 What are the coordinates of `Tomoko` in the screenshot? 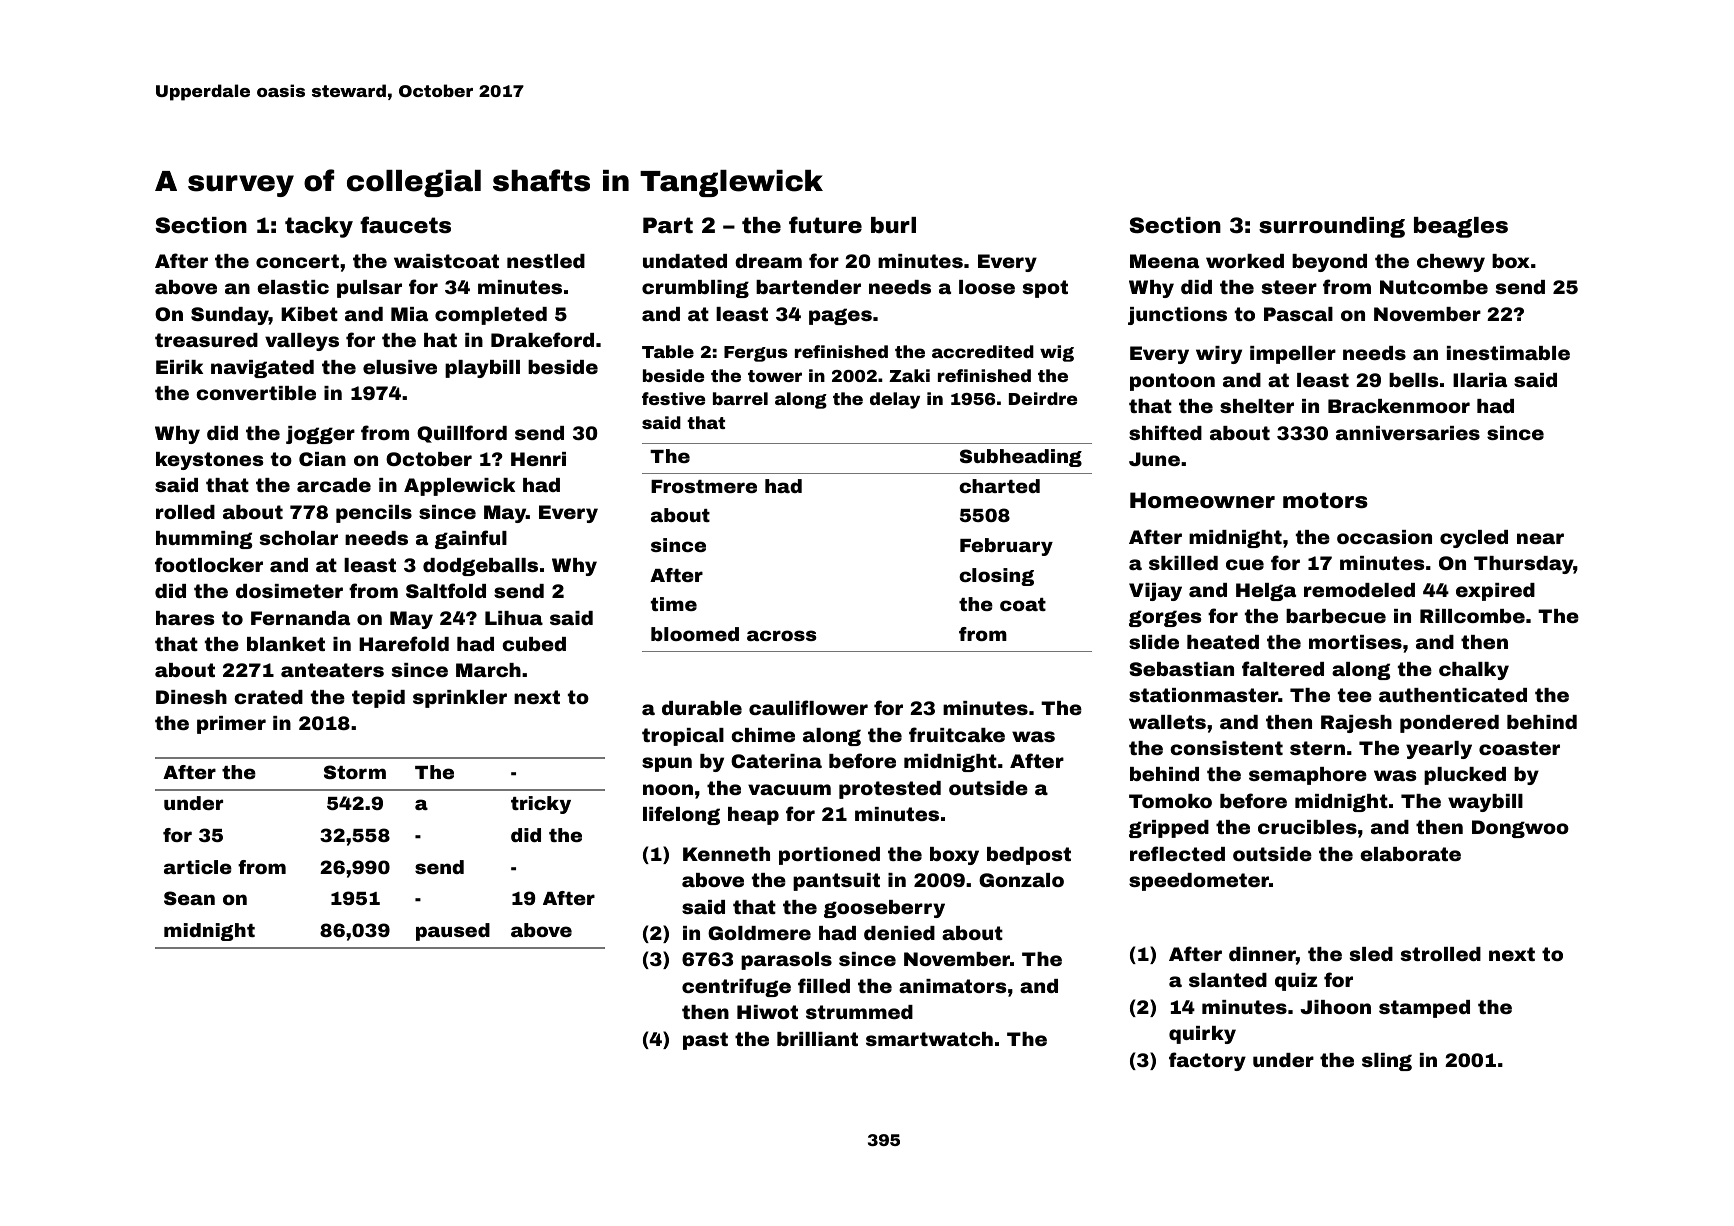 It's located at (1170, 801).
